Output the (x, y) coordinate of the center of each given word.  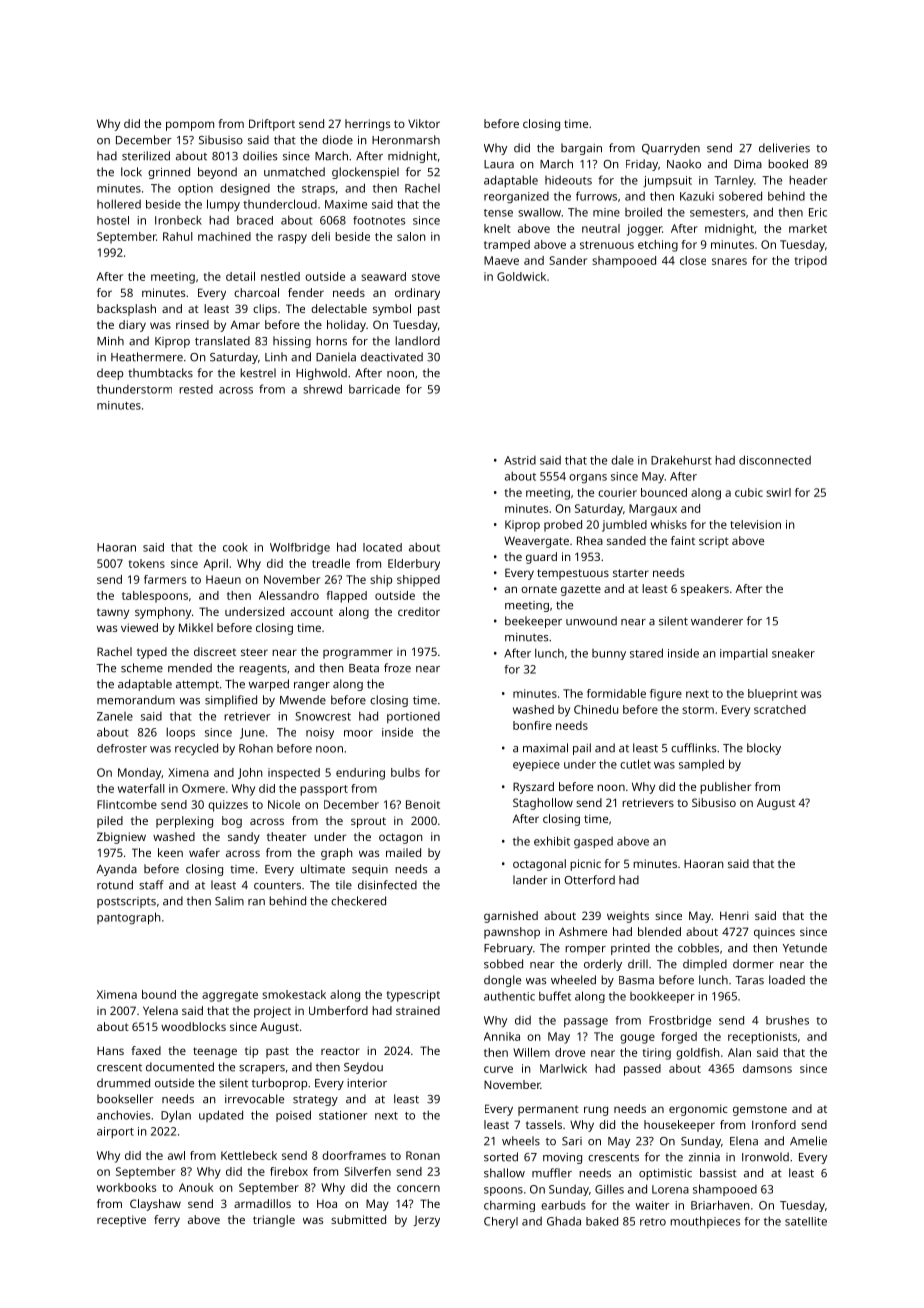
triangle (274, 1221)
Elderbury (414, 565)
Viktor (424, 123)
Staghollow (543, 804)
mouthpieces (705, 1222)
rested (196, 389)
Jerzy (426, 1221)
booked (788, 164)
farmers (165, 579)
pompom (190, 126)
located (382, 547)
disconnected (775, 460)
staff (151, 885)
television (755, 524)
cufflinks (693, 748)
